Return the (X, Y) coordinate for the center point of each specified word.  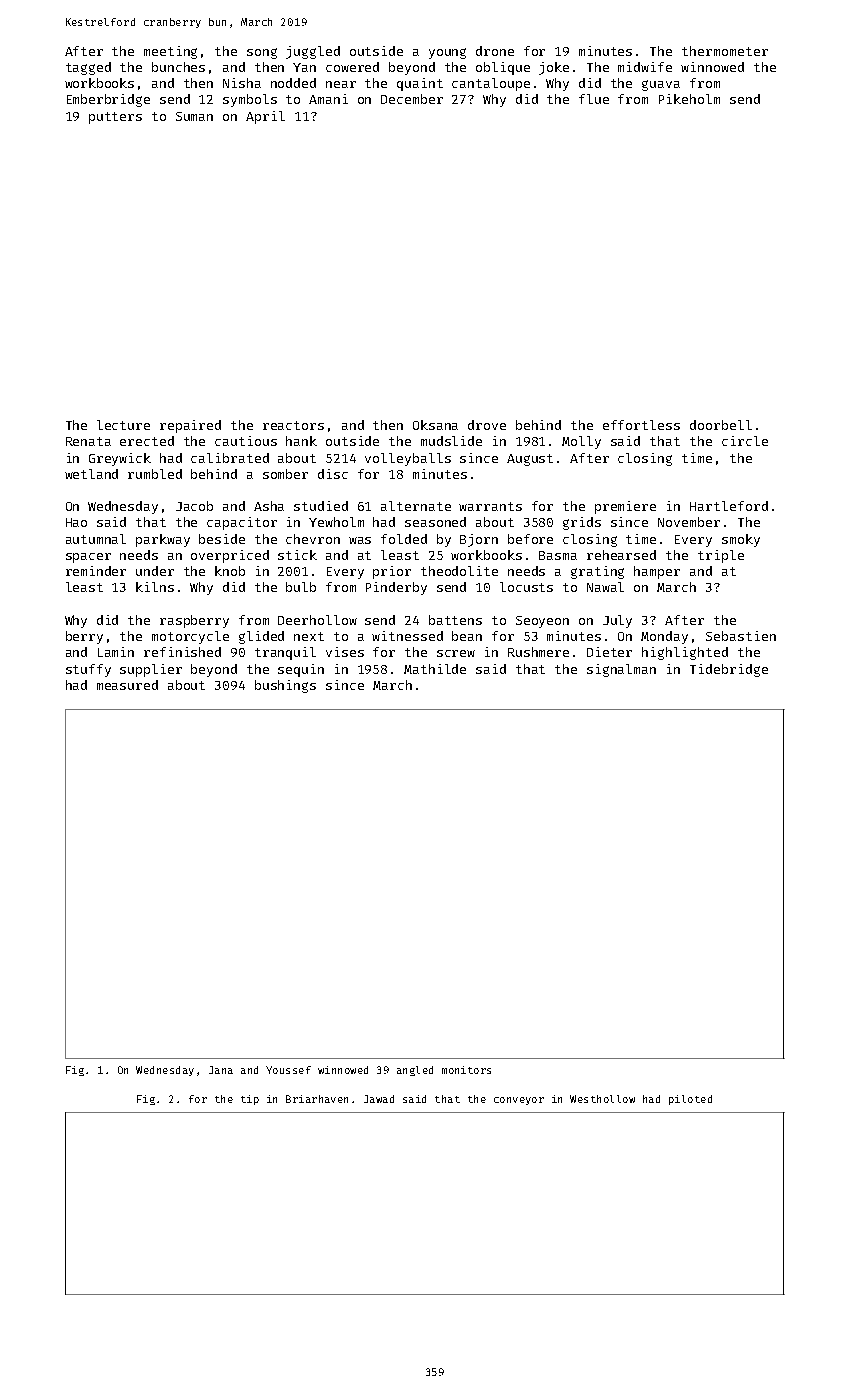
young (447, 53)
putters (115, 118)
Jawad (379, 1099)
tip (250, 1100)
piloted (690, 1100)
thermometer (725, 51)
